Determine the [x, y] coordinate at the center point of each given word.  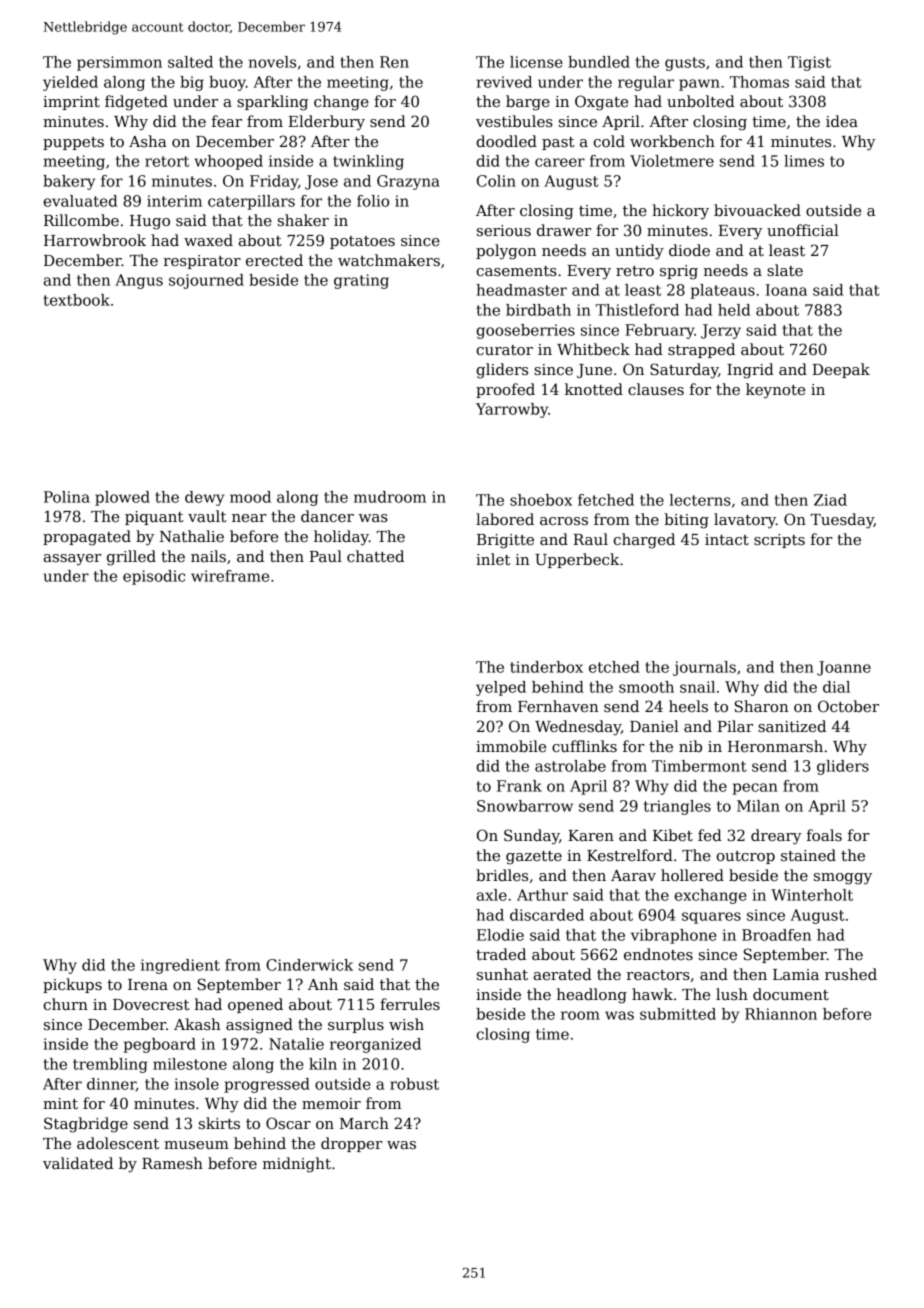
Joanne [844, 668]
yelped [501, 688]
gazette [534, 858]
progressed [267, 1085]
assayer [72, 560]
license [536, 62]
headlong [592, 996]
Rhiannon [781, 1014]
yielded [70, 83]
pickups [72, 985]
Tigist [809, 63]
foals [824, 835]
